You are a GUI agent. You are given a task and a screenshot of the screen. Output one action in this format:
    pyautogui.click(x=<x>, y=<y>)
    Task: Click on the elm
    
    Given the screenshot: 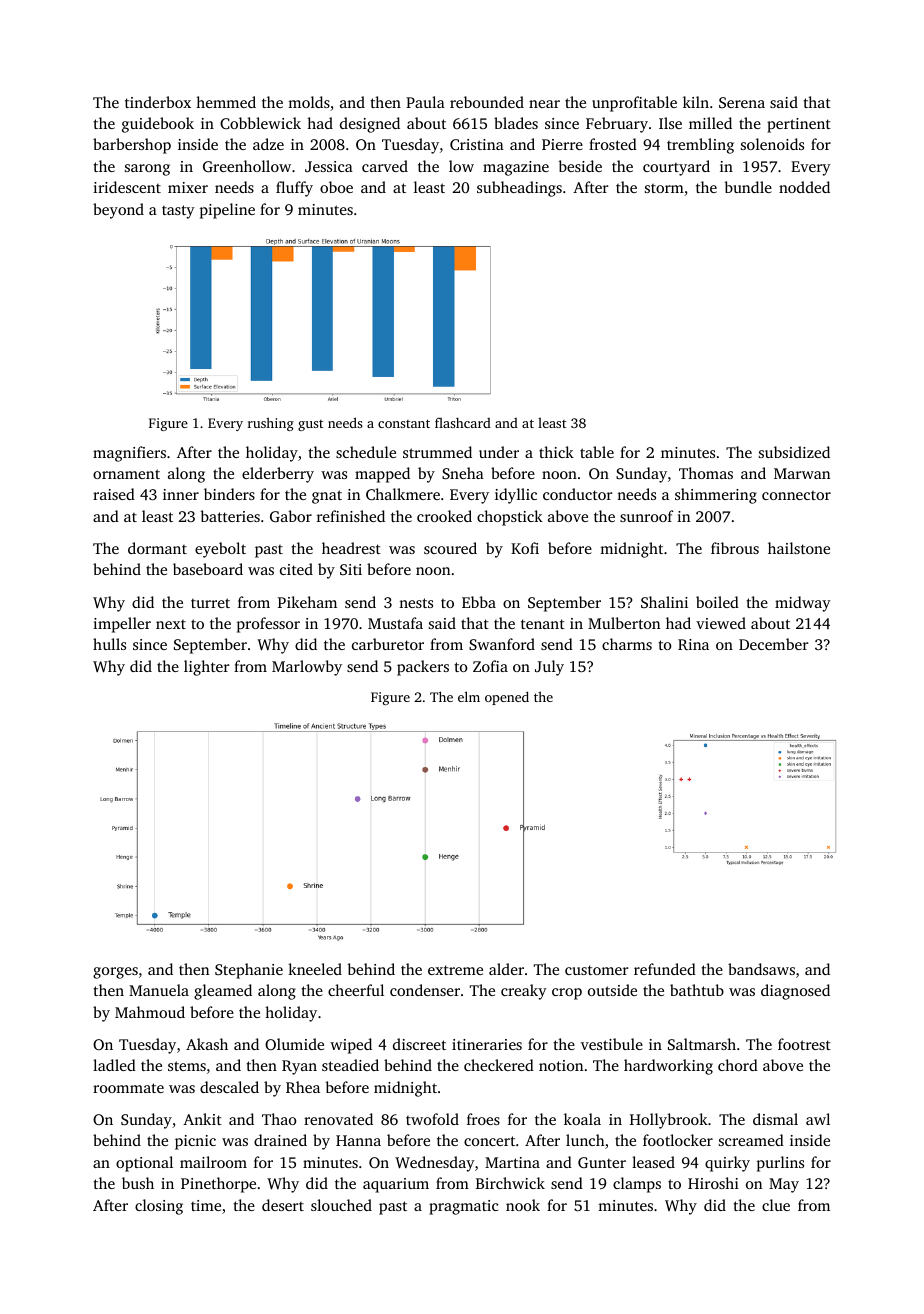 What is the action you would take?
    pyautogui.click(x=469, y=696)
